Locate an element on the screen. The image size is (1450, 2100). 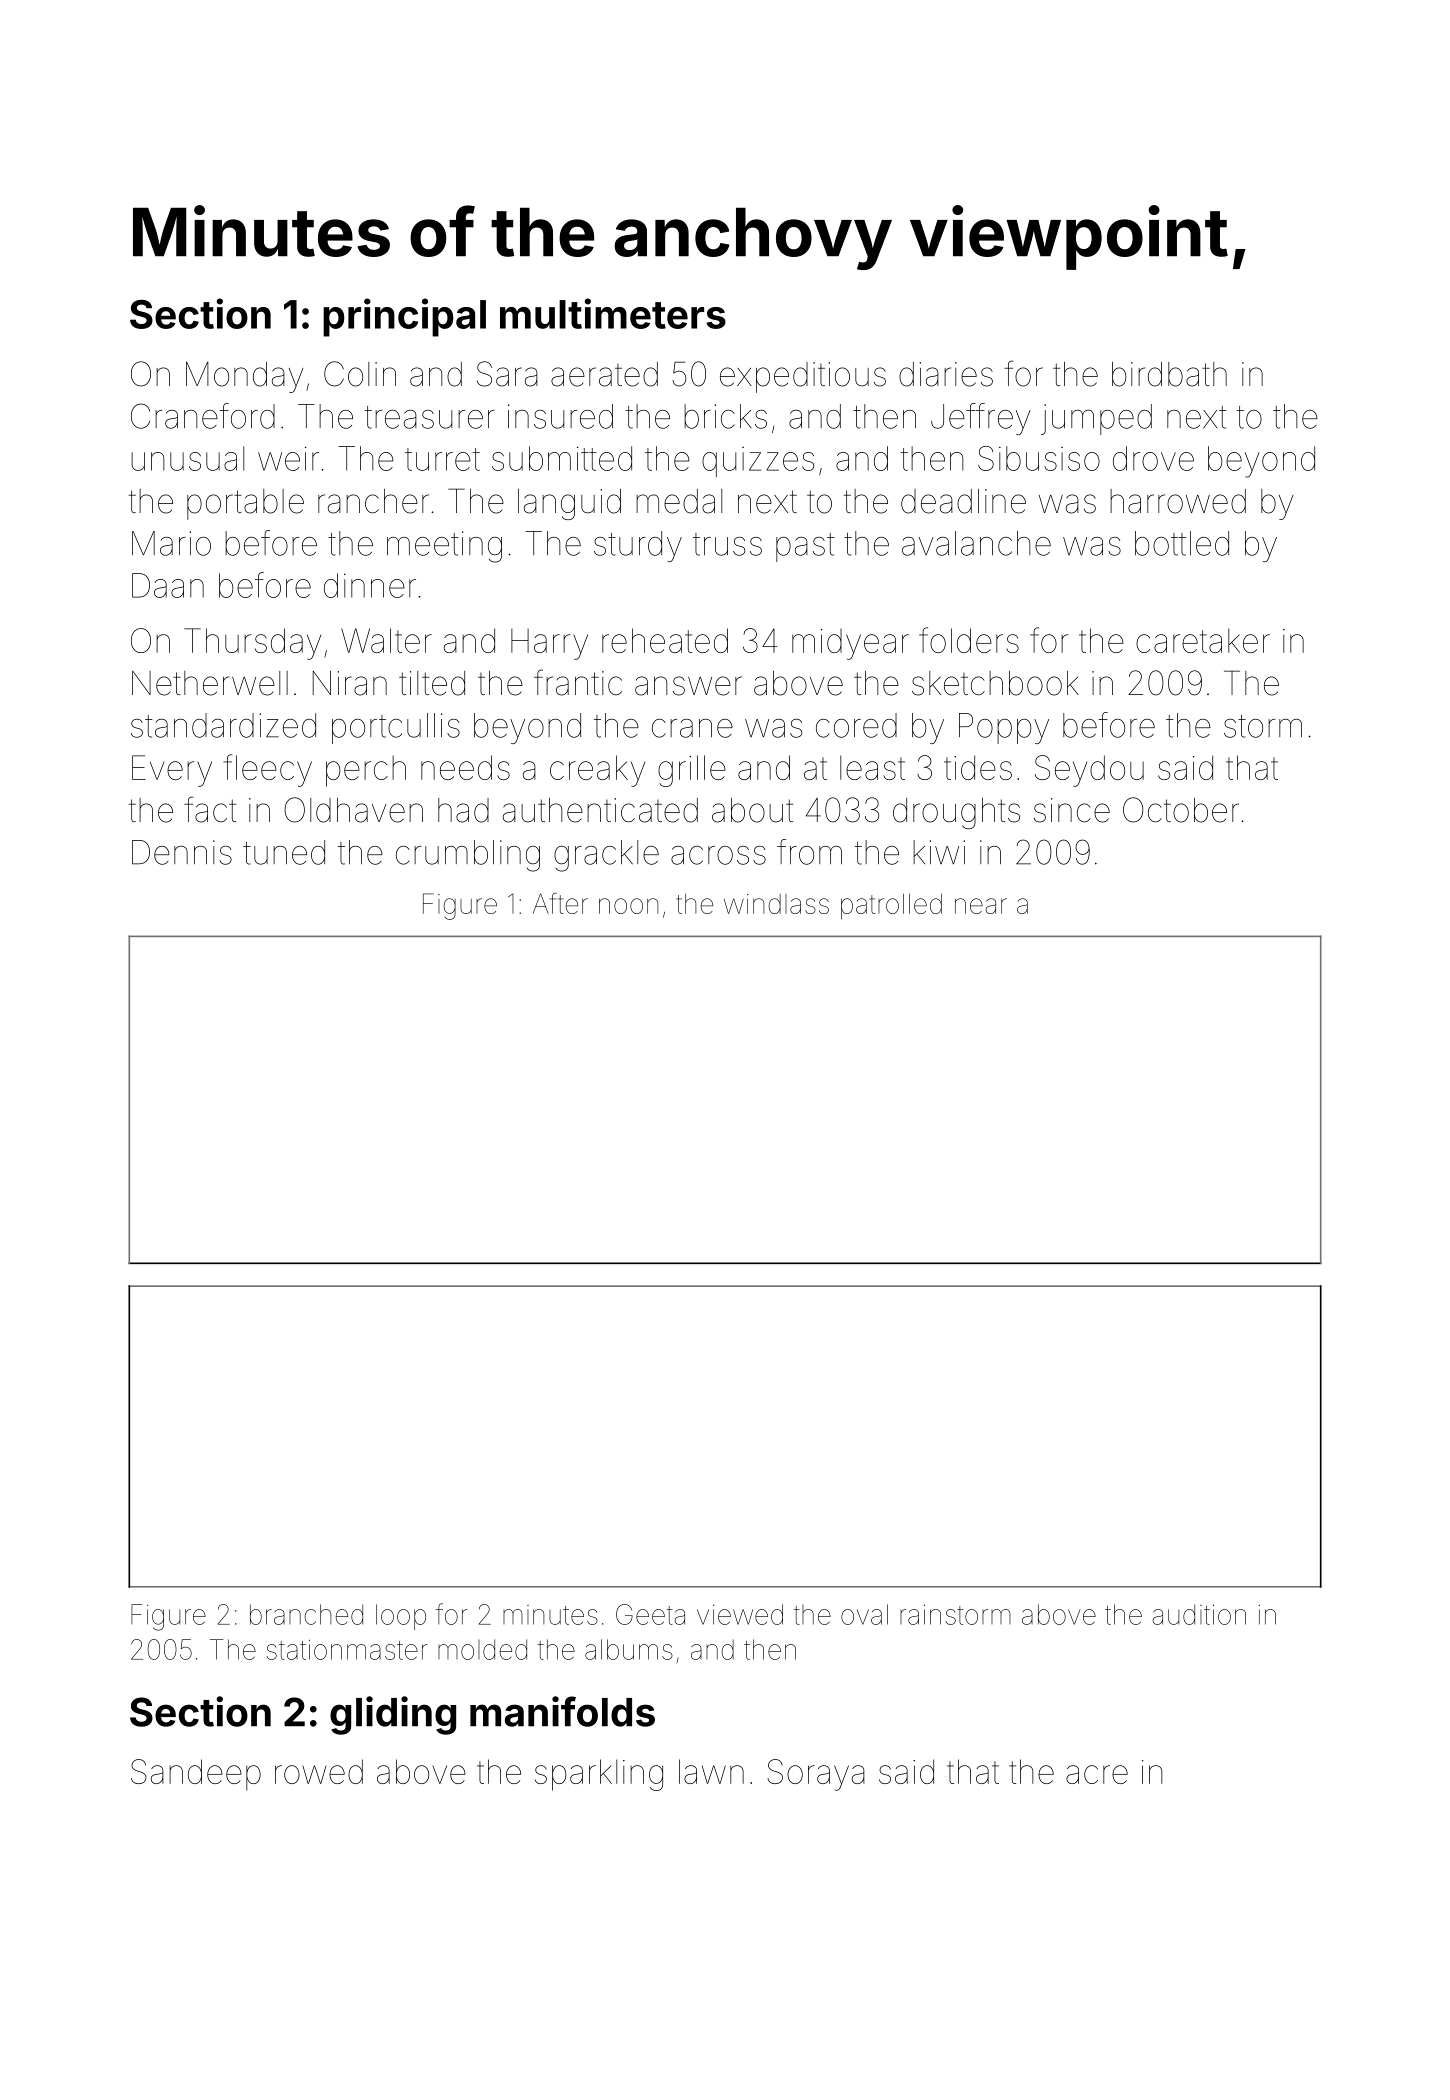
Monday is located at coordinates (244, 377).
